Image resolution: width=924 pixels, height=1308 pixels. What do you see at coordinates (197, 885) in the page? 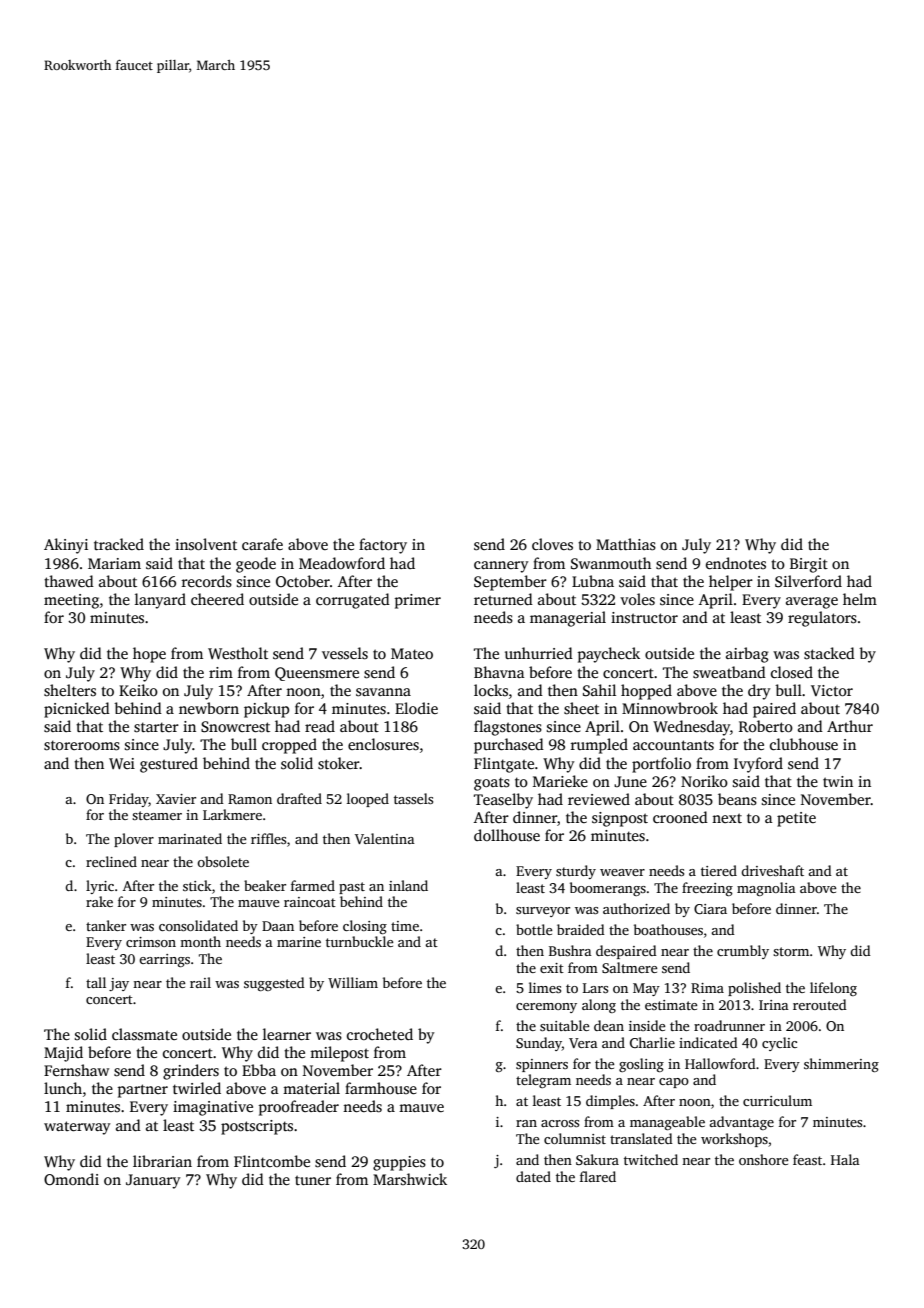
I see `stick` at bounding box center [197, 885].
